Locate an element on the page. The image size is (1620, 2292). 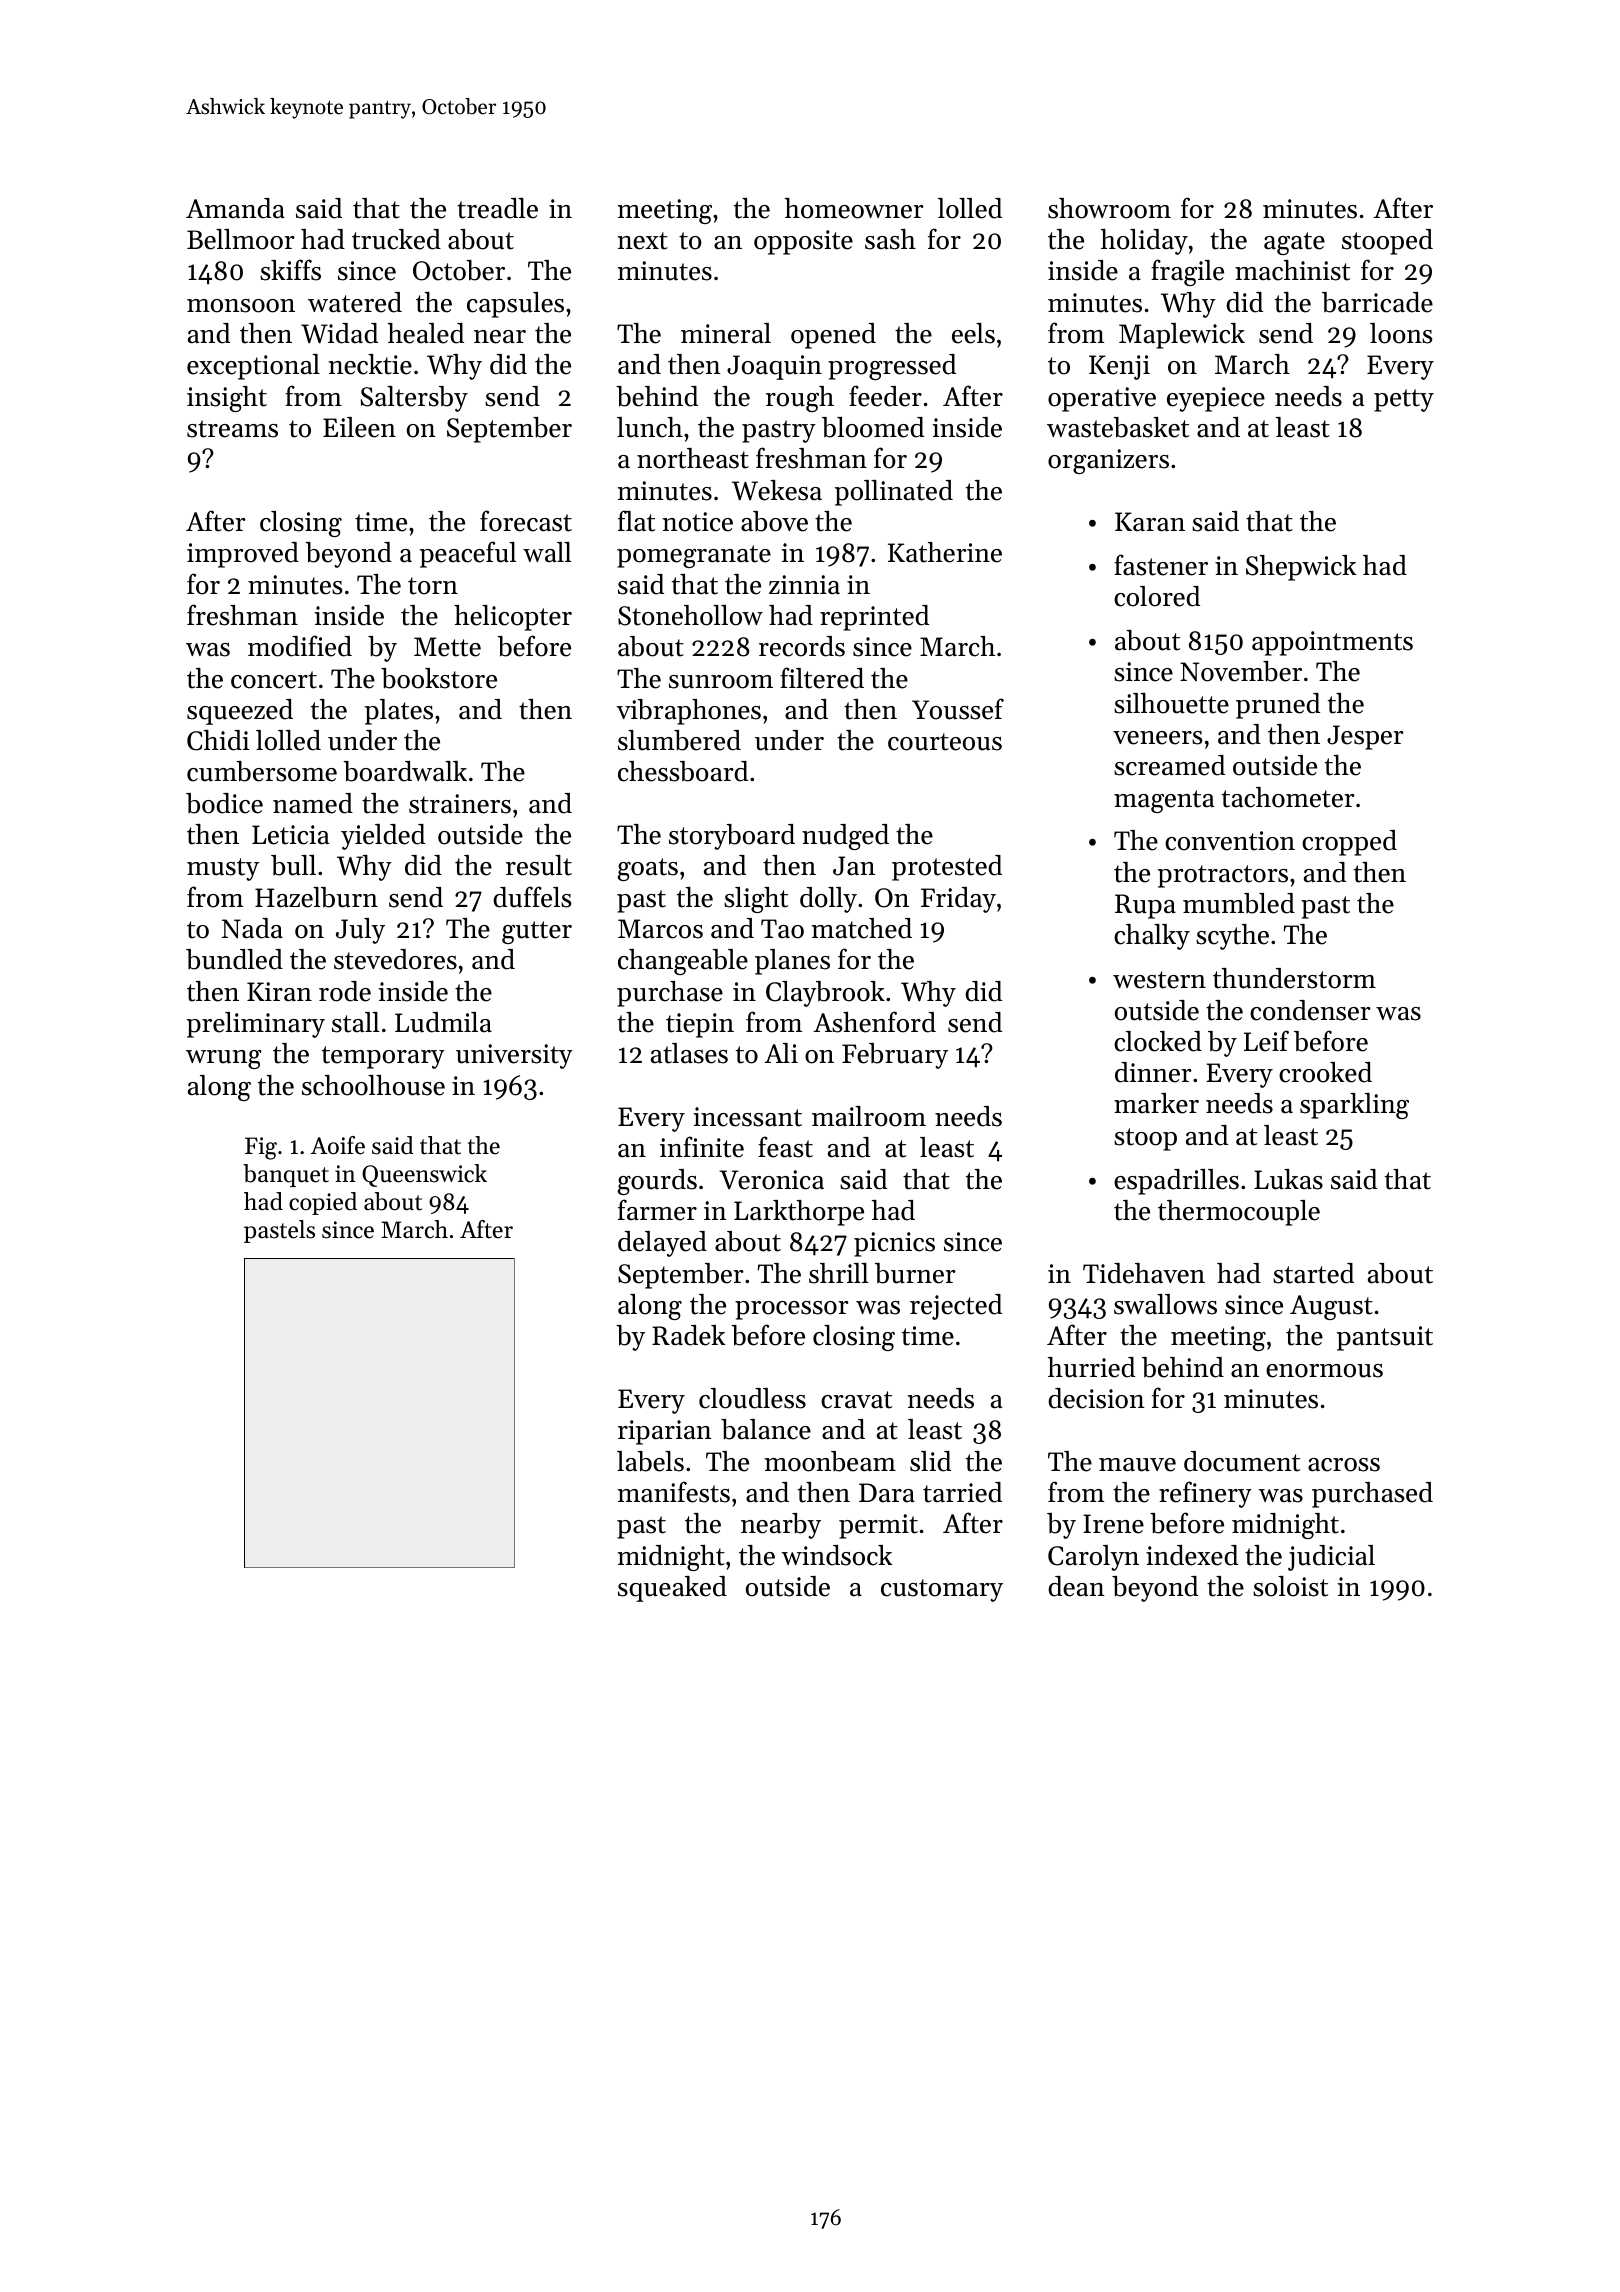
customary is located at coordinates (942, 1590).
